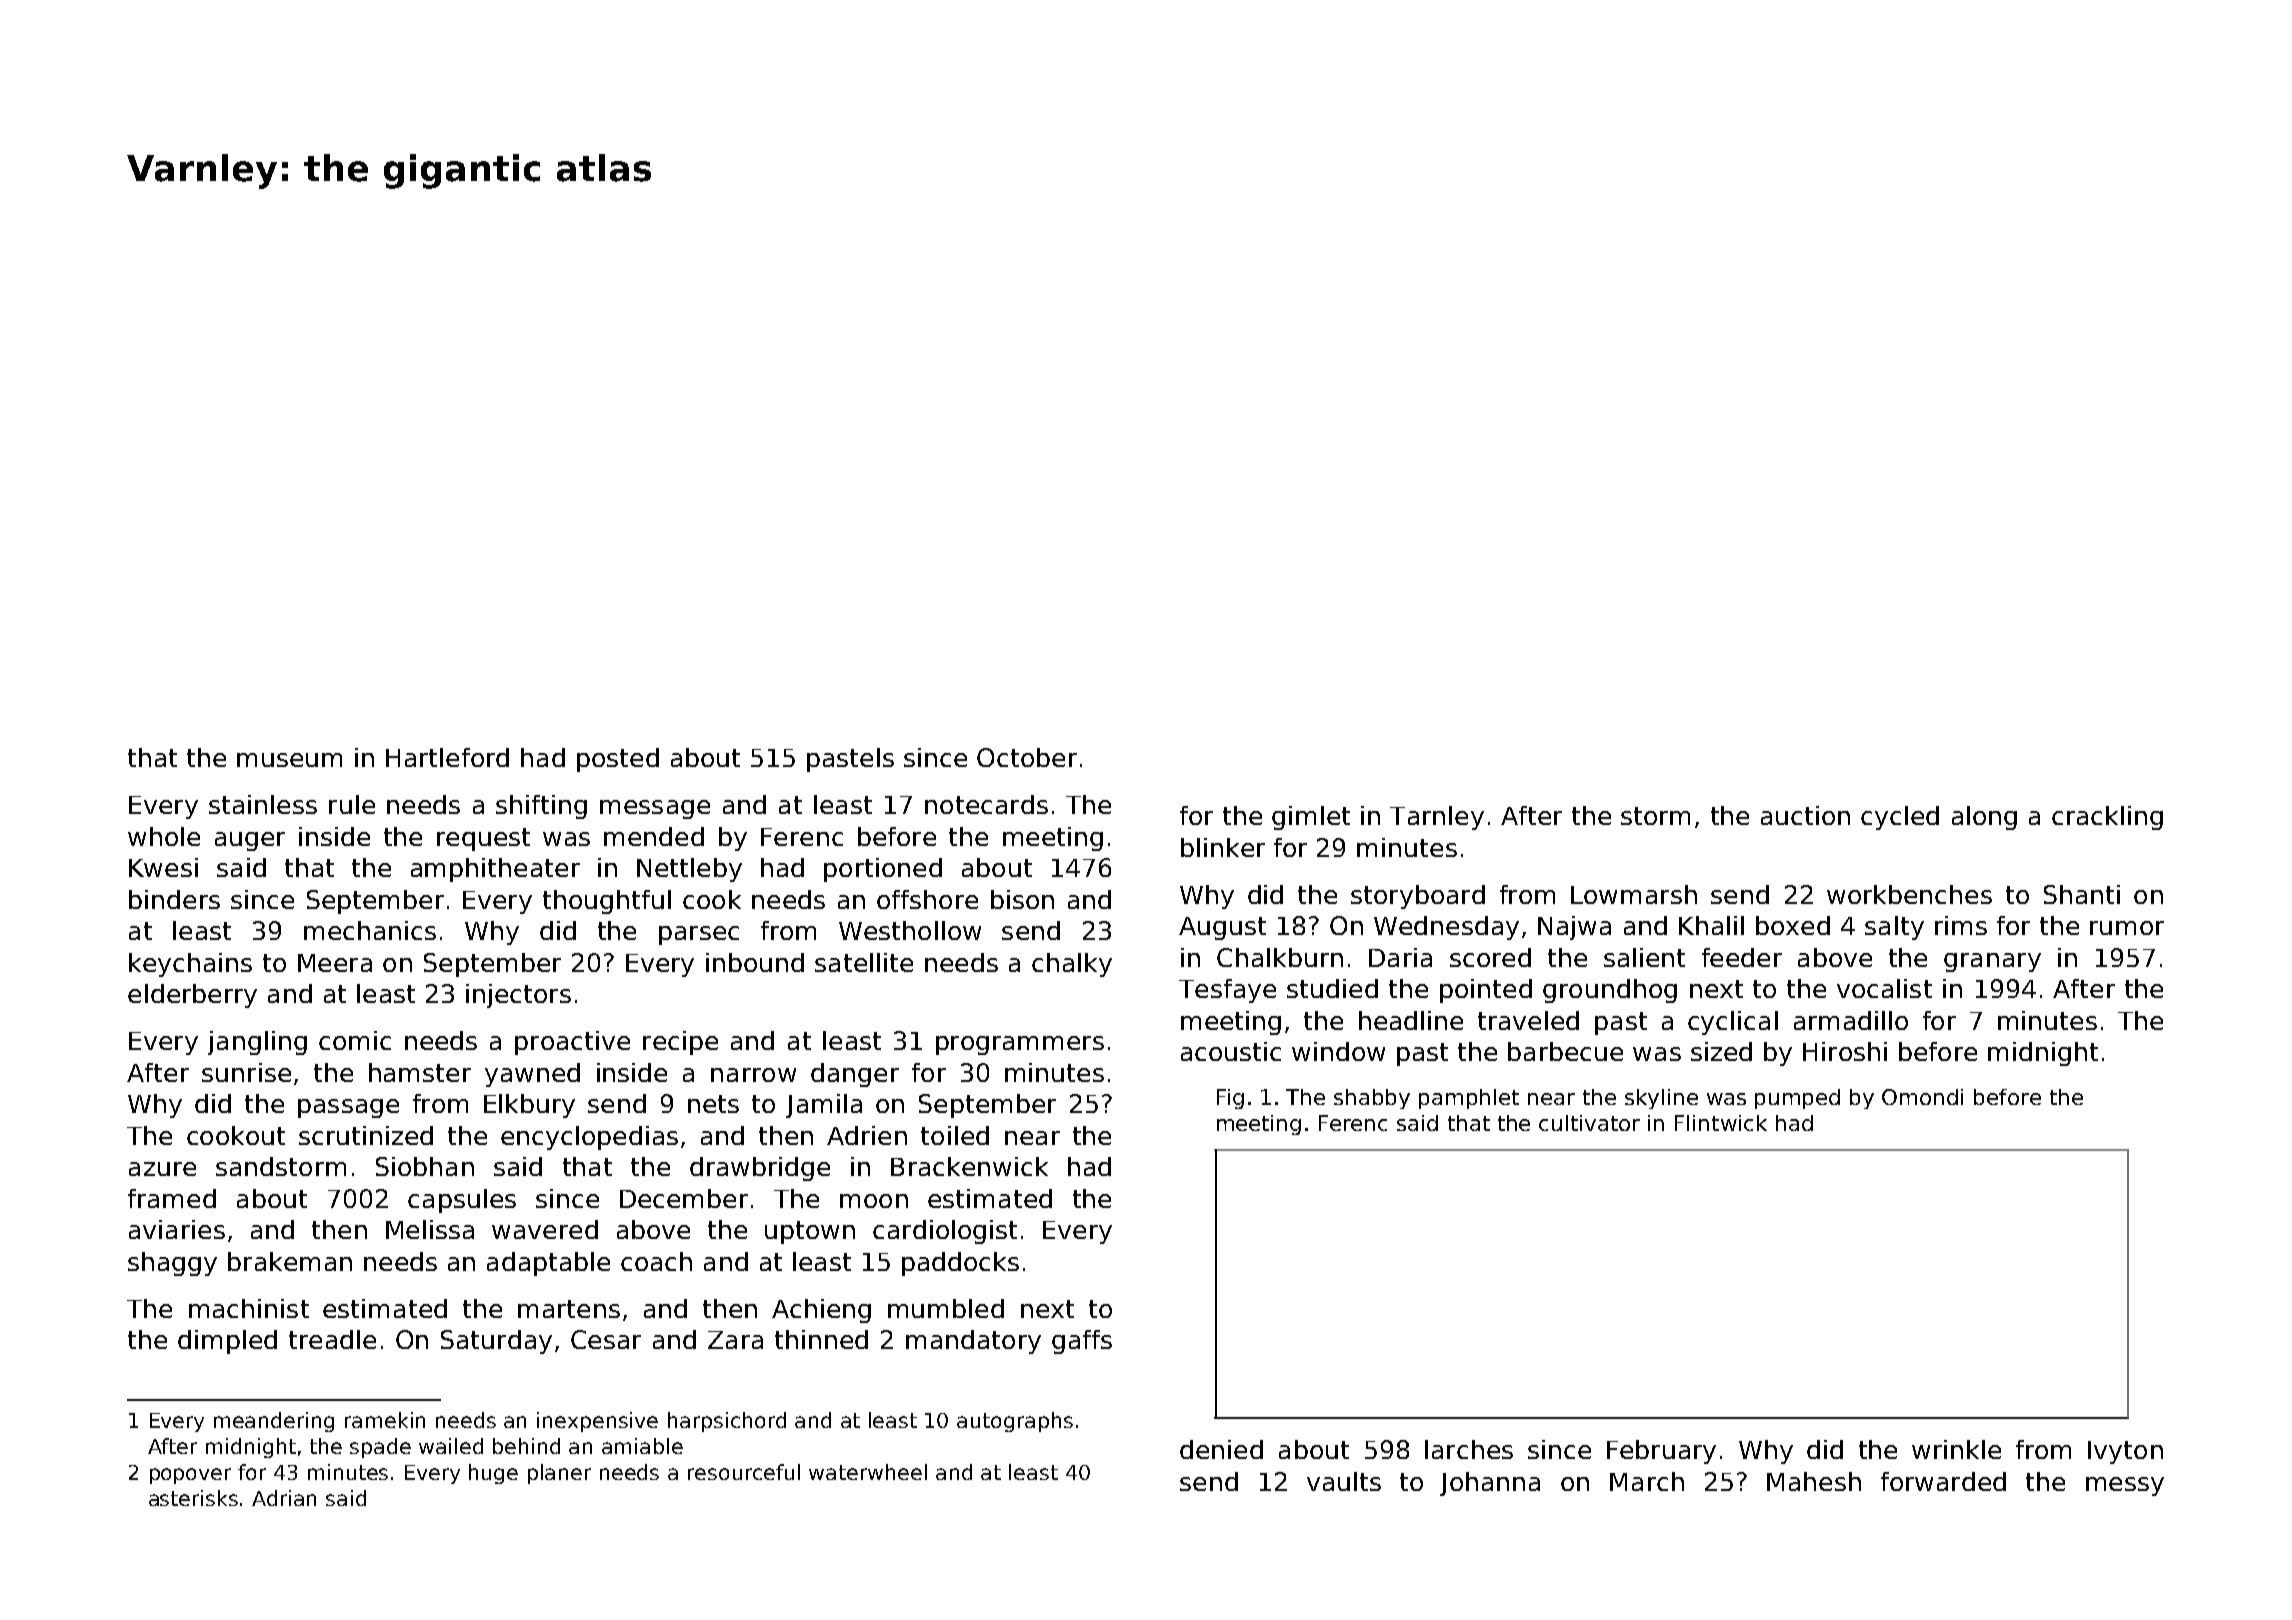 The height and width of the screenshot is (1620, 2292). What do you see at coordinates (1711, 925) in the screenshot?
I see `Khalil` at bounding box center [1711, 925].
